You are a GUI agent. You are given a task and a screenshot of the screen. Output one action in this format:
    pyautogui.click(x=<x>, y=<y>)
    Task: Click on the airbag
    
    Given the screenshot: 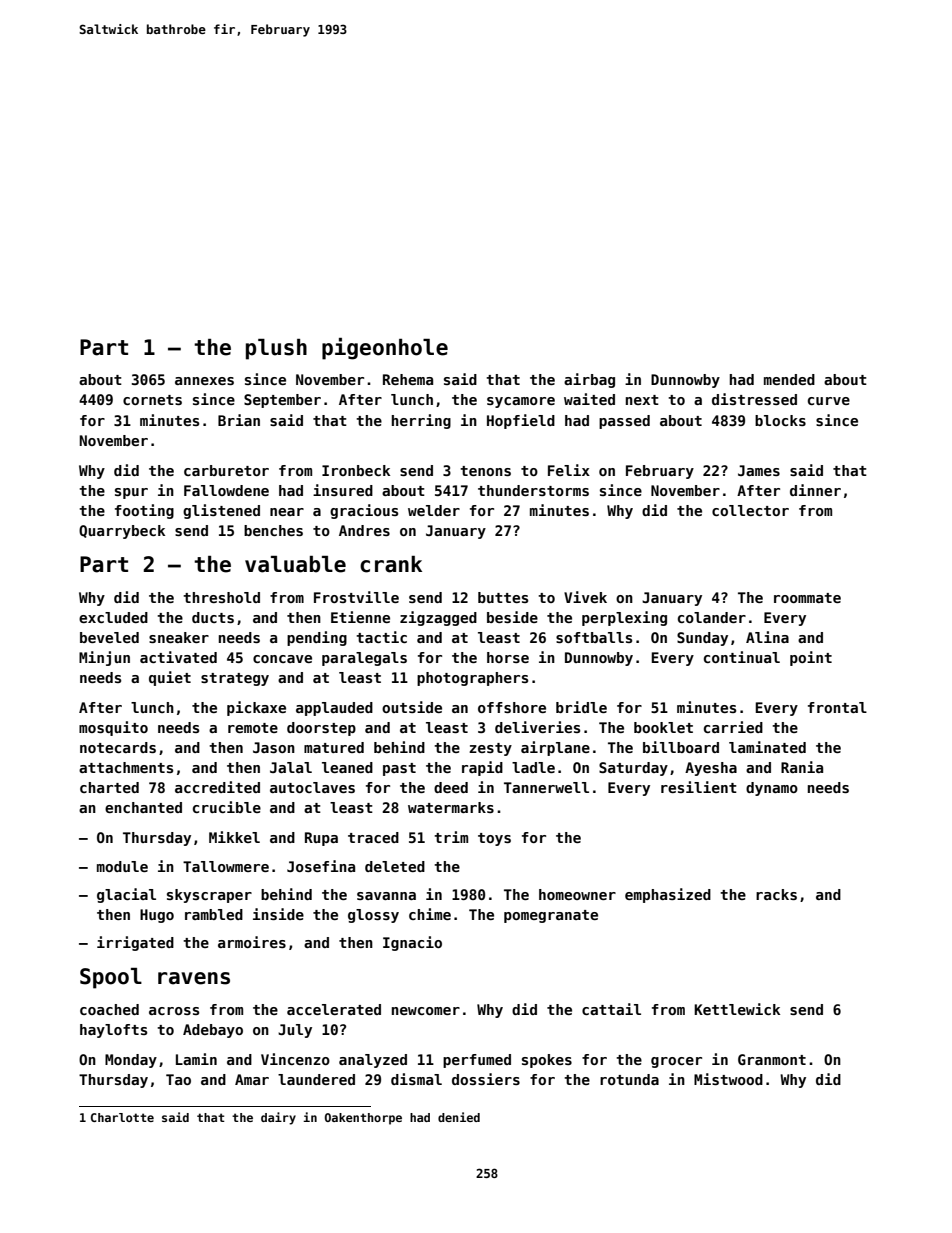 What is the action you would take?
    pyautogui.click(x=589, y=380)
